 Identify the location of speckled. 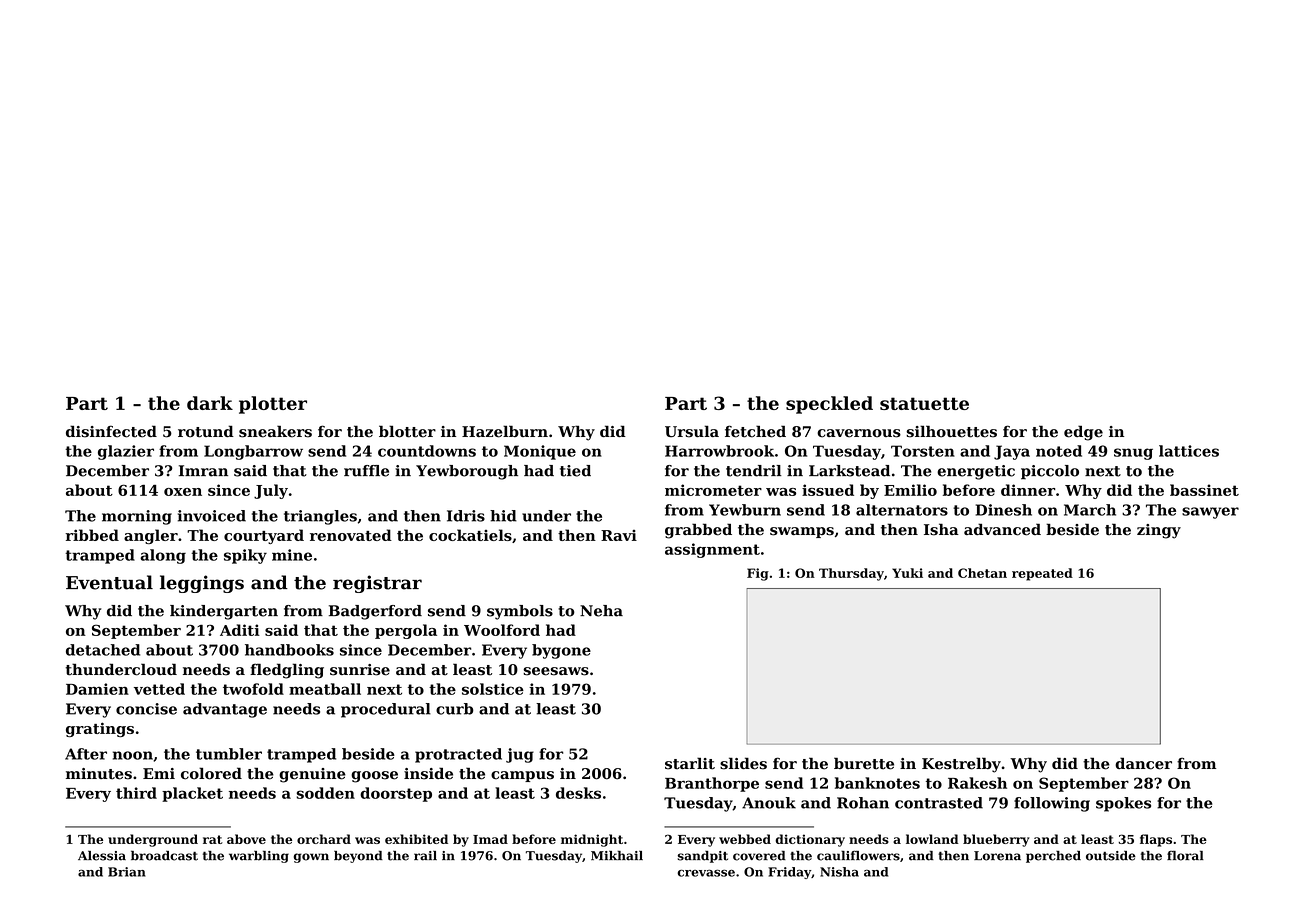
(829, 405).
